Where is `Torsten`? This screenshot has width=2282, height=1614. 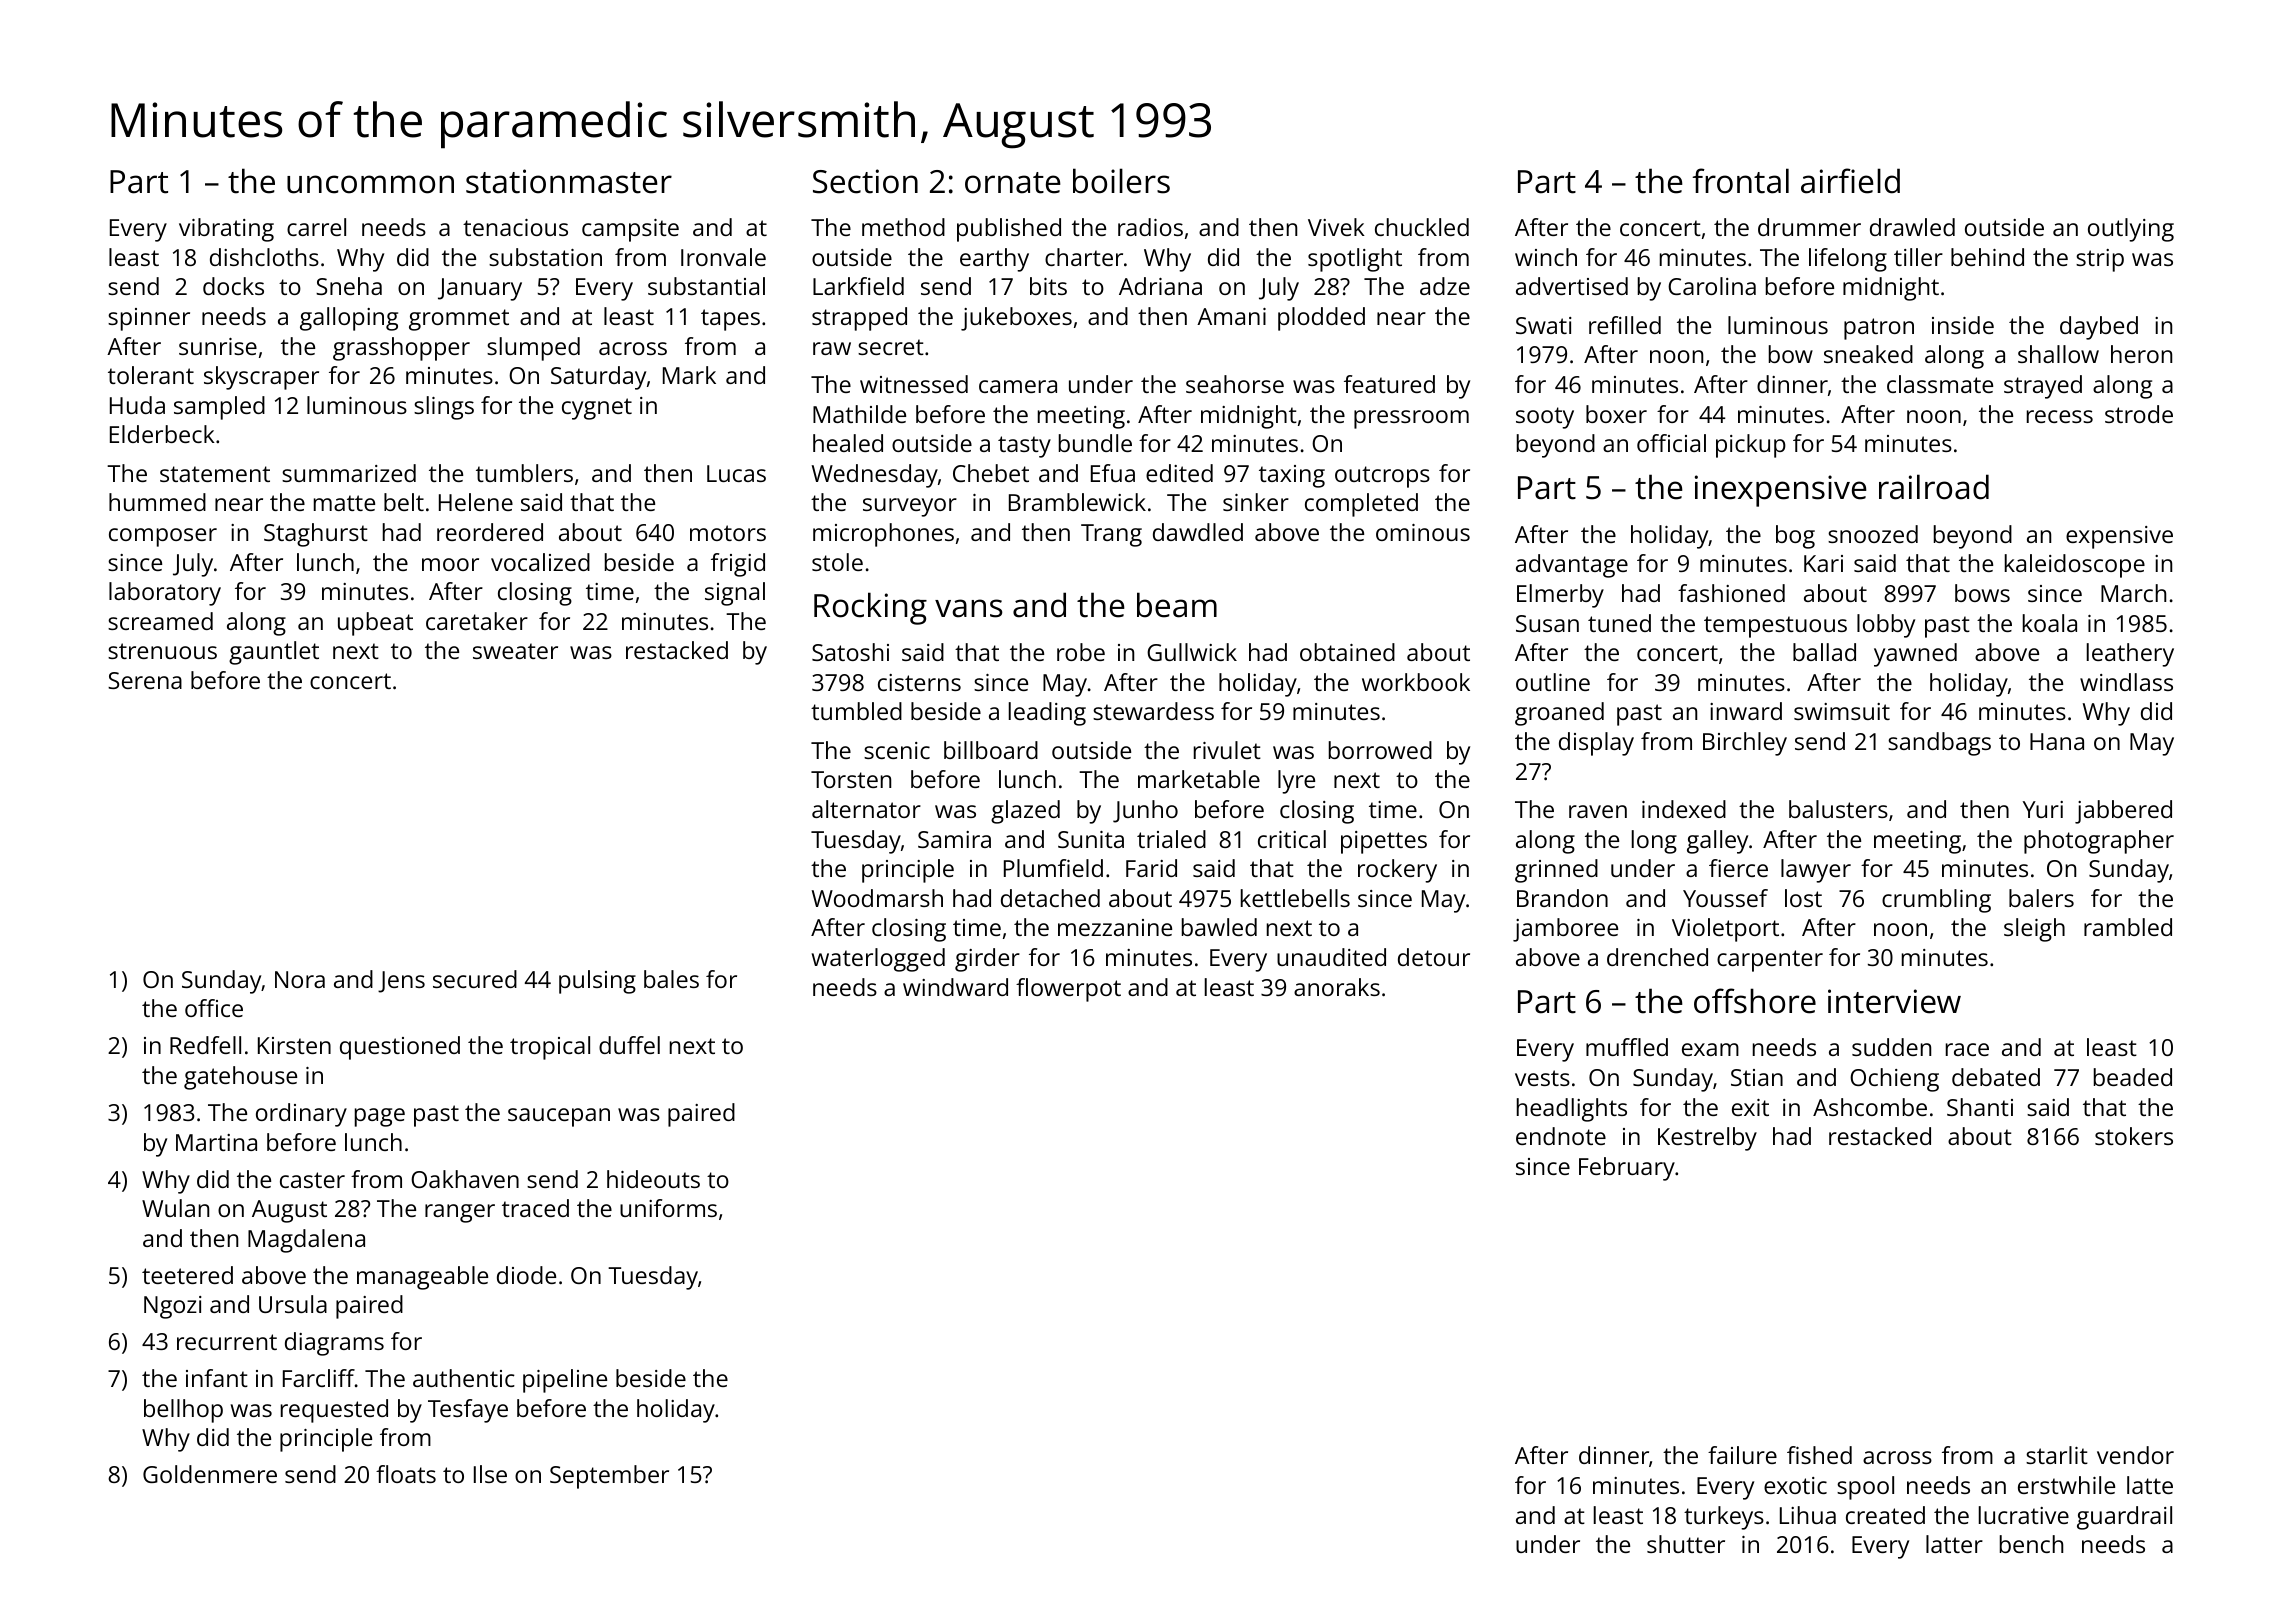 Torsten is located at coordinates (851, 779).
